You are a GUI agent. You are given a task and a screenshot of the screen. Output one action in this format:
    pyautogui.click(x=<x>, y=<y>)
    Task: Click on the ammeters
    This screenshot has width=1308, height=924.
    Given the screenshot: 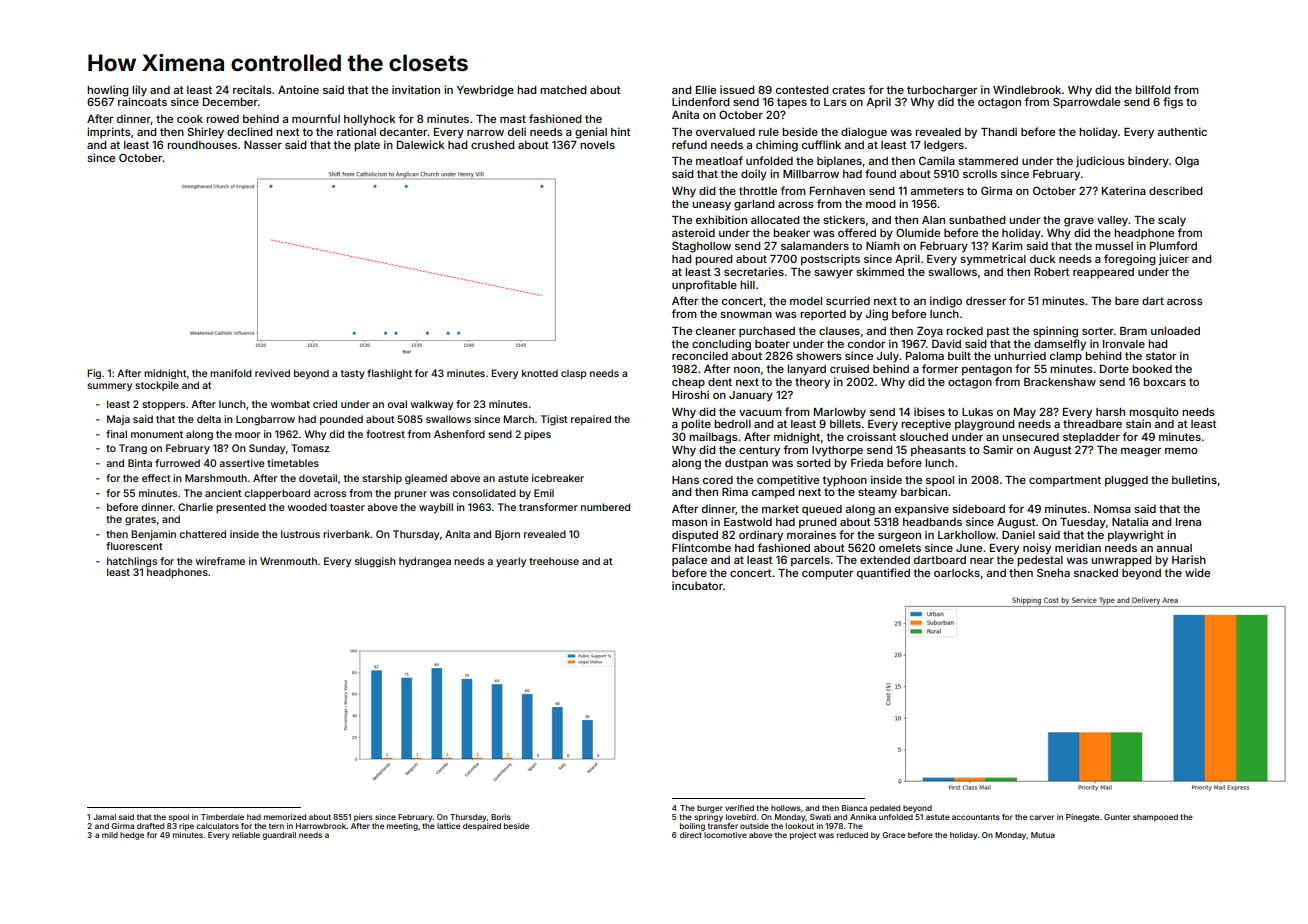 What is the action you would take?
    pyautogui.click(x=937, y=191)
